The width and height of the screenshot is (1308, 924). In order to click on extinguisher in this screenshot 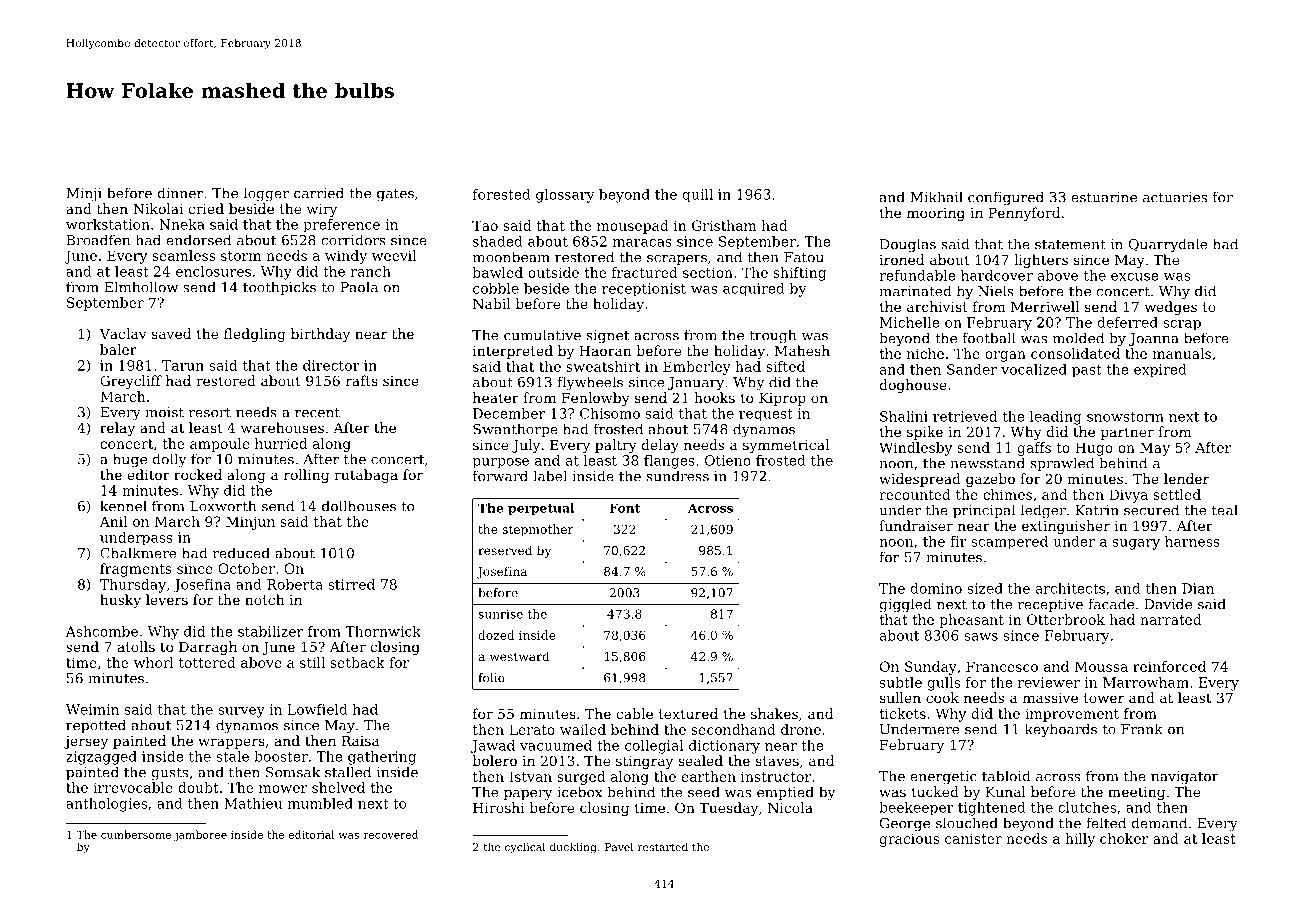, I will do `click(1066, 527)`.
